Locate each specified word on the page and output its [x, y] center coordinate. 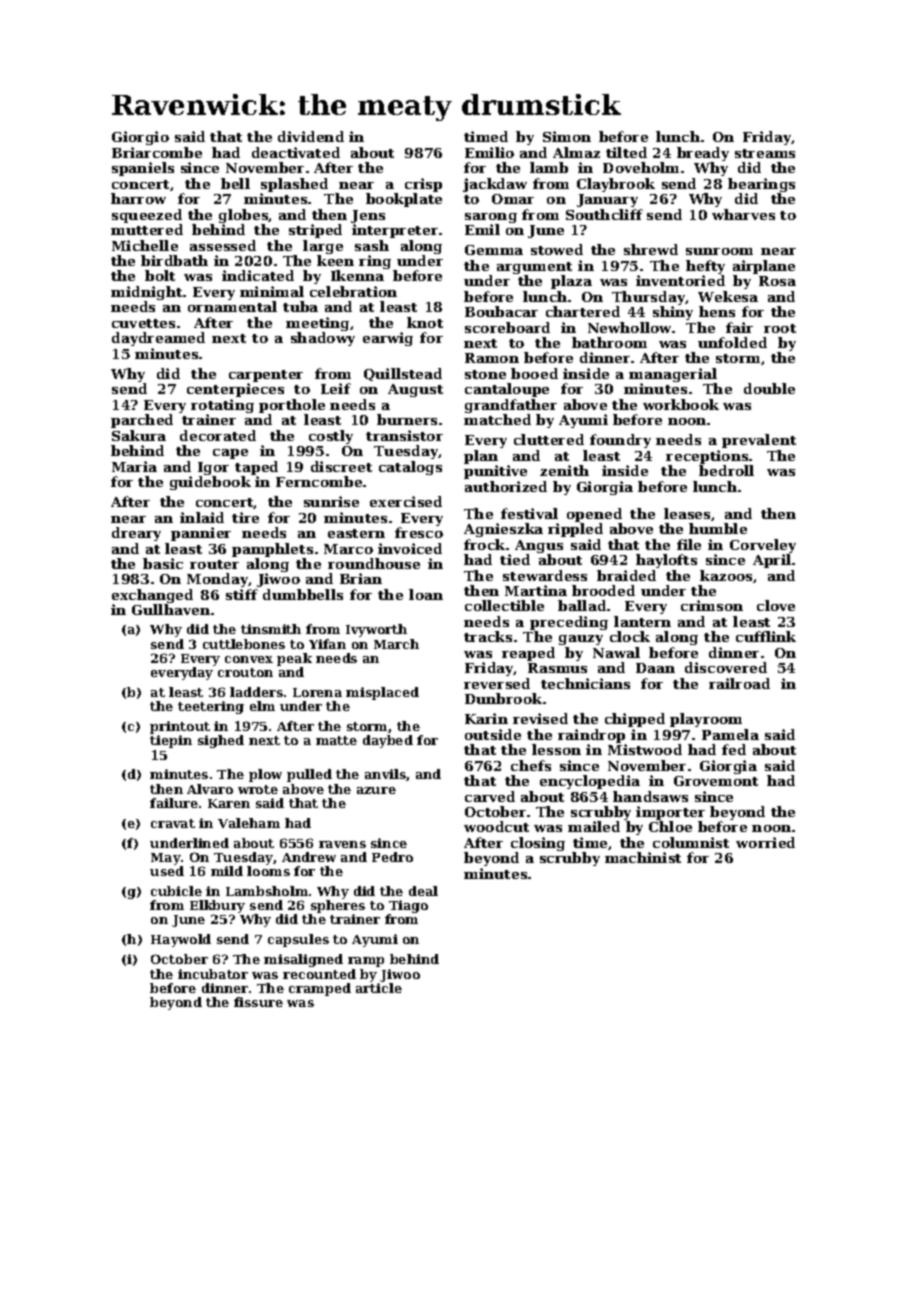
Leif [336, 388]
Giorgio [140, 138]
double [769, 388]
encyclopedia [590, 782]
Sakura [139, 435]
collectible [504, 605]
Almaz [576, 152]
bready [703, 154]
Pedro [392, 857]
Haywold [181, 940]
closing [538, 844]
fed [734, 749]
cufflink [766, 636]
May [166, 859]
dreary [136, 534]
